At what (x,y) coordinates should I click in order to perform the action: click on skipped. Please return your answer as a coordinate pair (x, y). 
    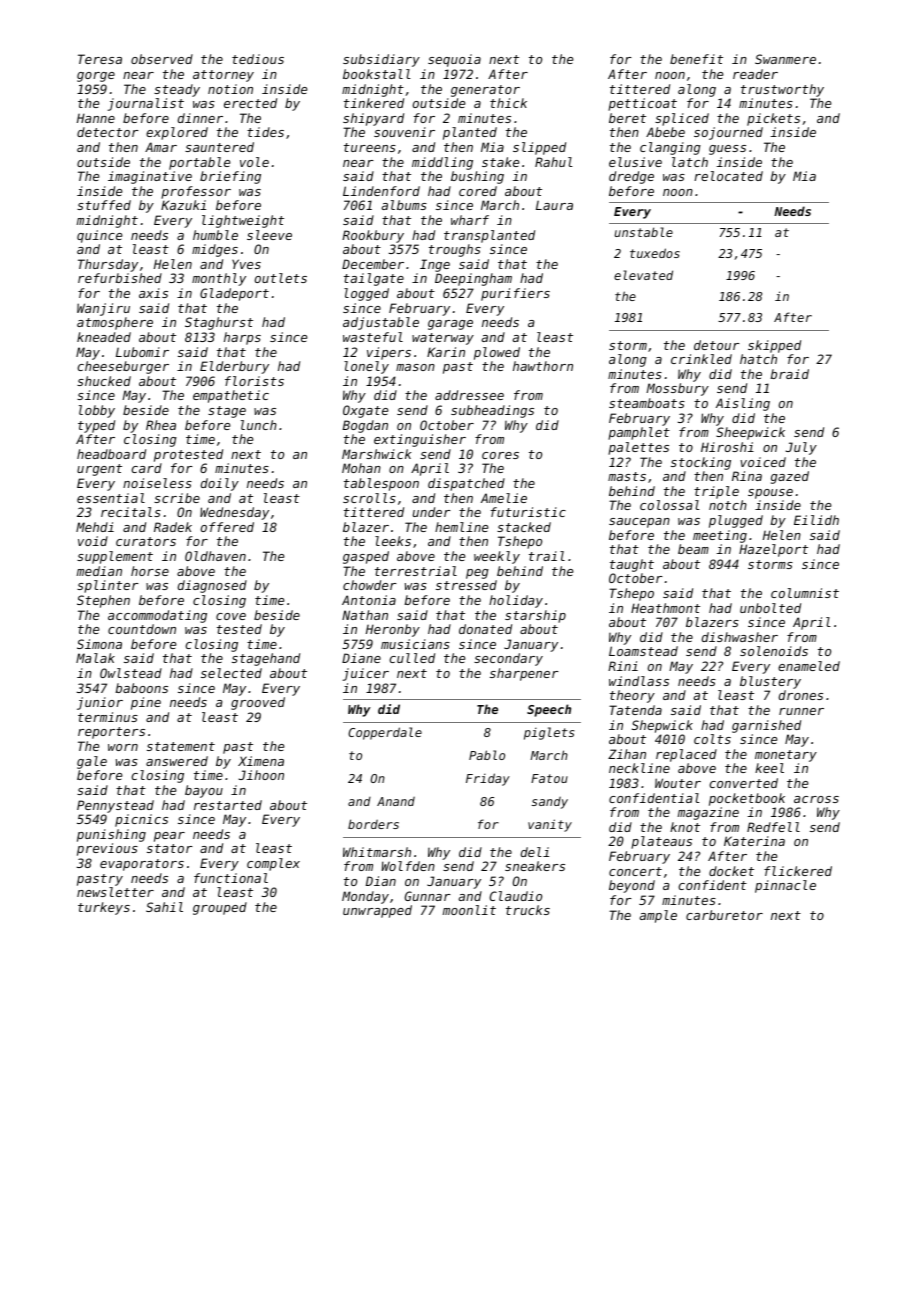
    Looking at the image, I should click on (774, 346).
